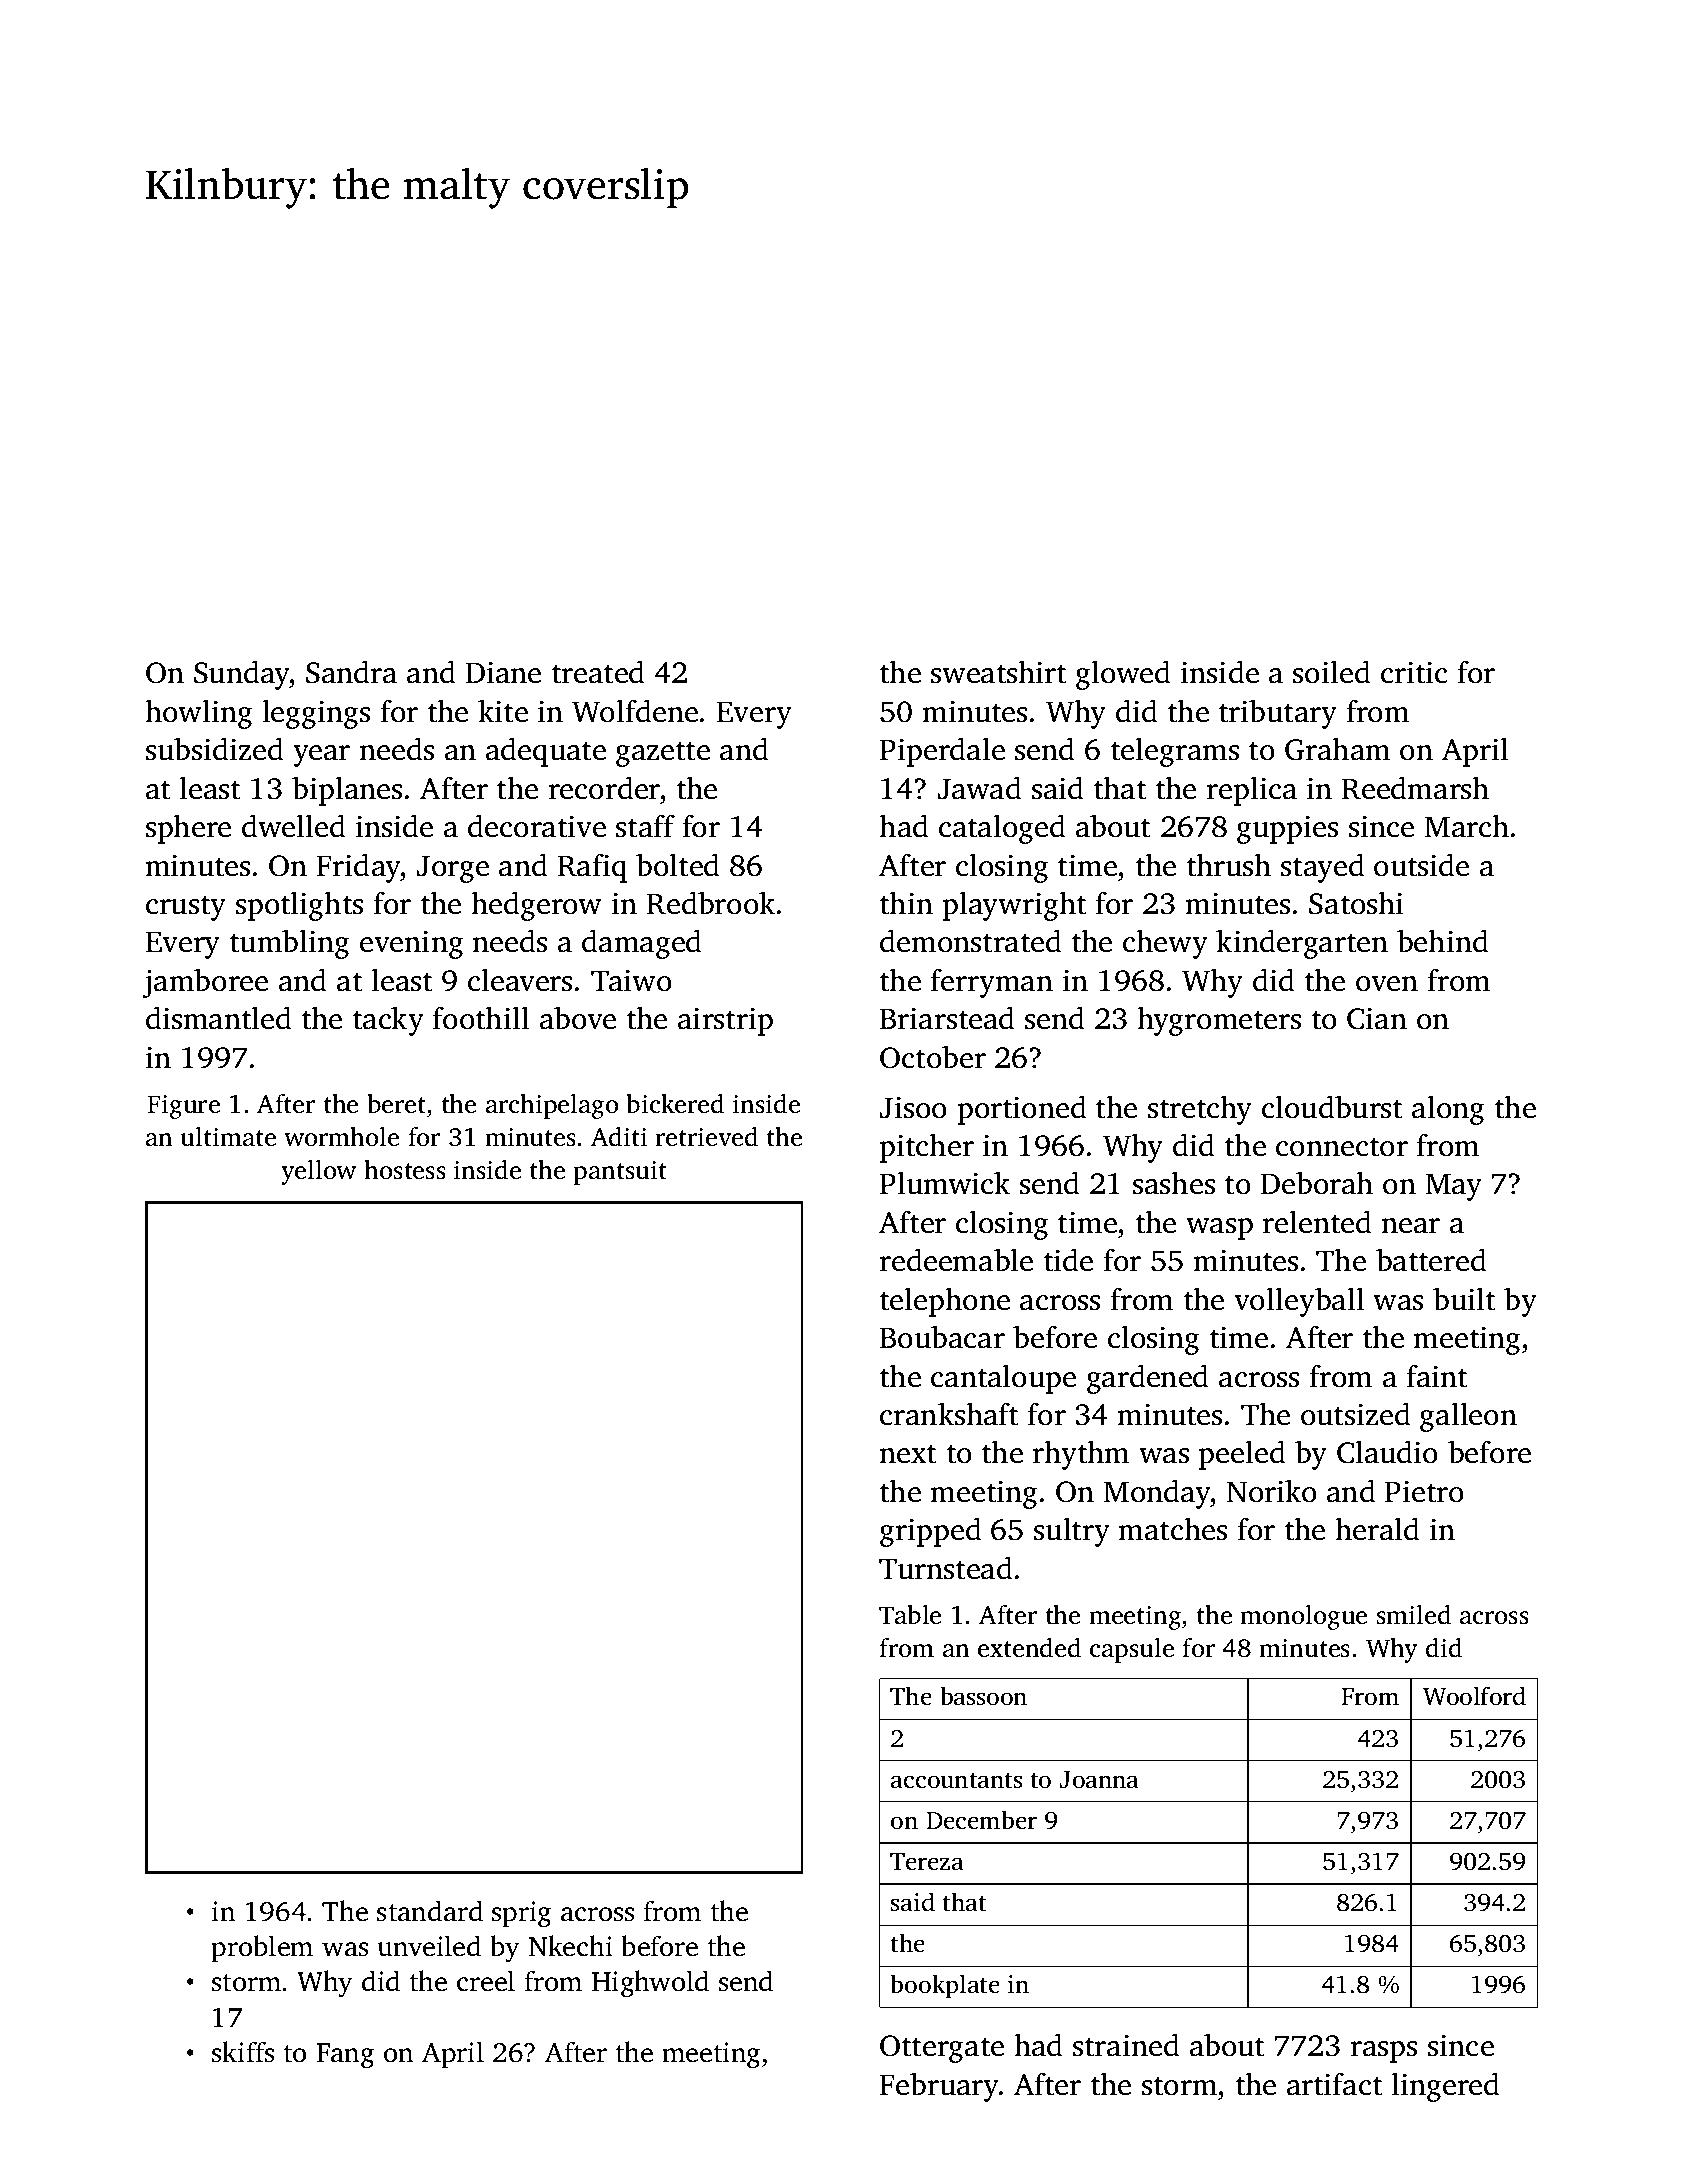  What do you see at coordinates (678, 865) in the page?
I see `bolted` at bounding box center [678, 865].
